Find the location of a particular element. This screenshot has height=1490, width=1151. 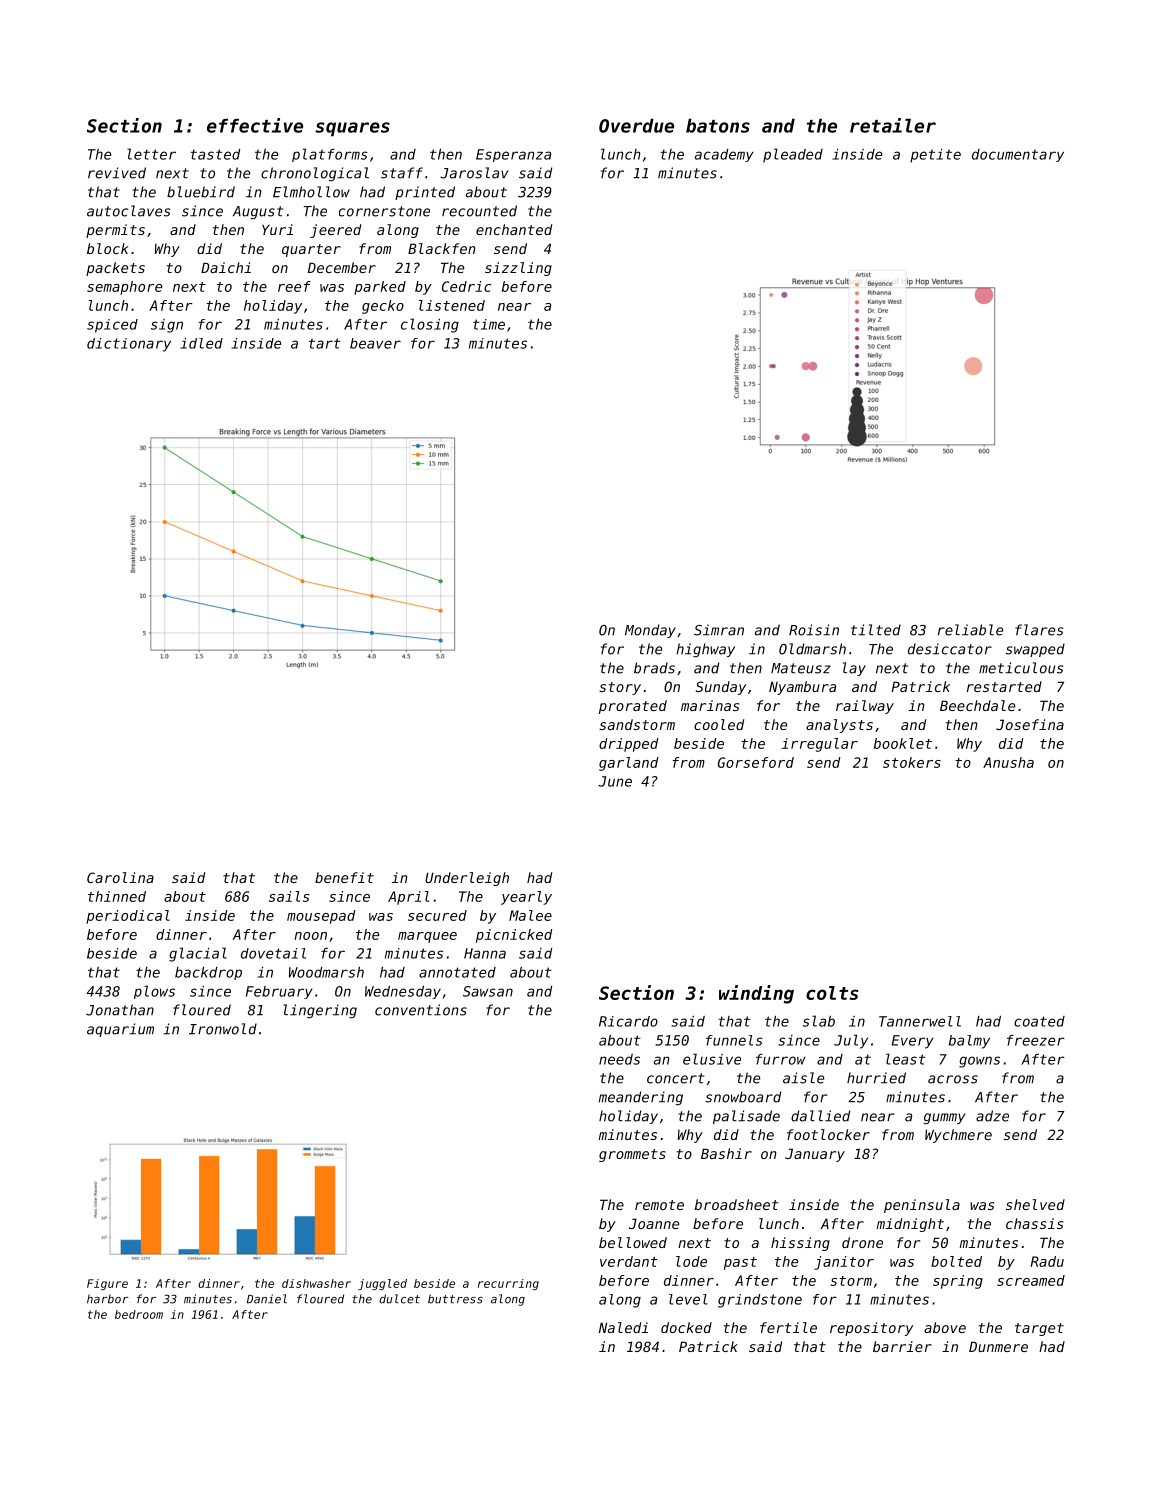

documentary is located at coordinates (1018, 155).
